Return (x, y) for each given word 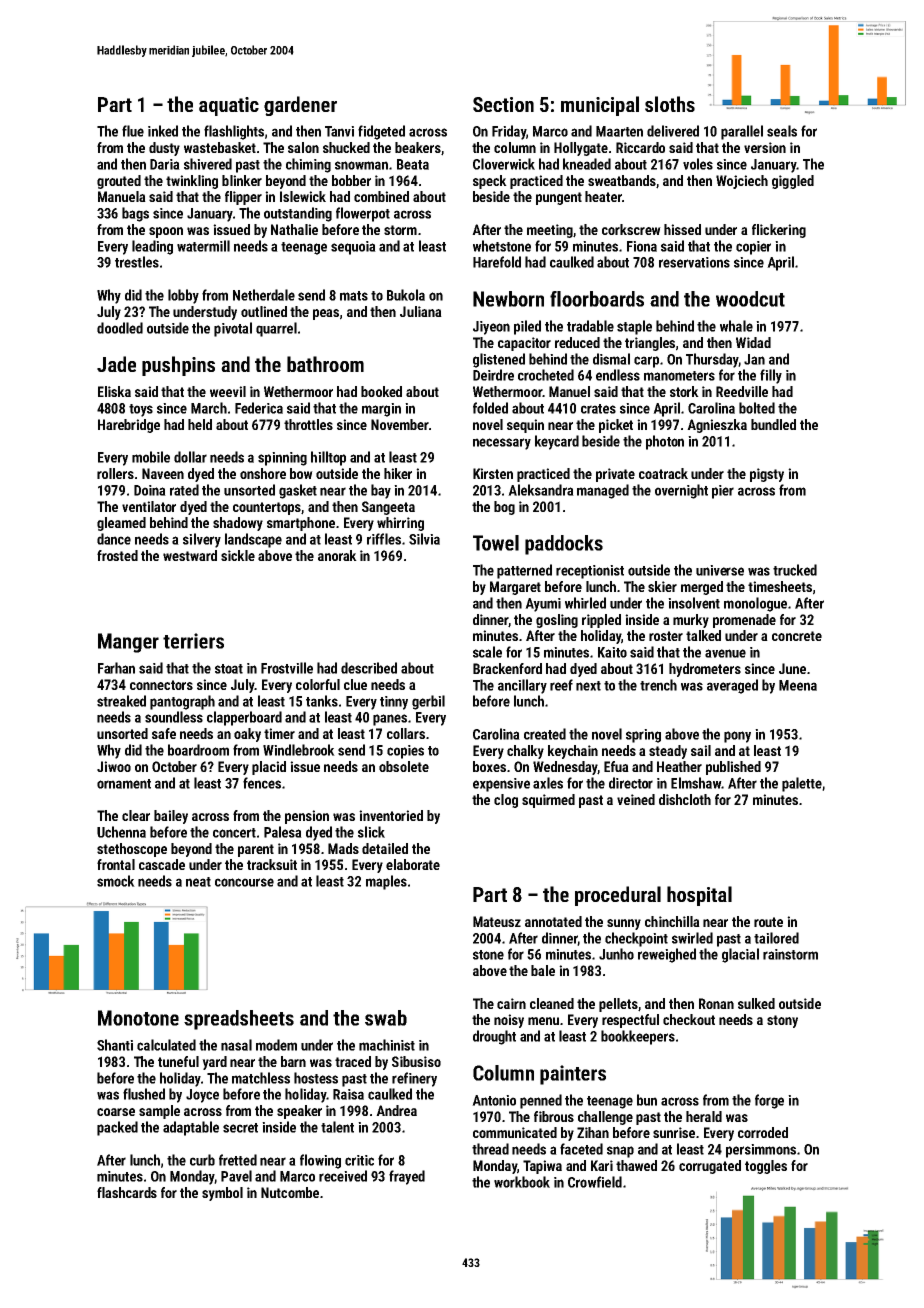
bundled (773, 424)
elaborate (413, 864)
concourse (244, 882)
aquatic (229, 106)
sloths (670, 104)
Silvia (424, 539)
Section (503, 104)
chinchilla (672, 921)
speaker (299, 1112)
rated (184, 490)
